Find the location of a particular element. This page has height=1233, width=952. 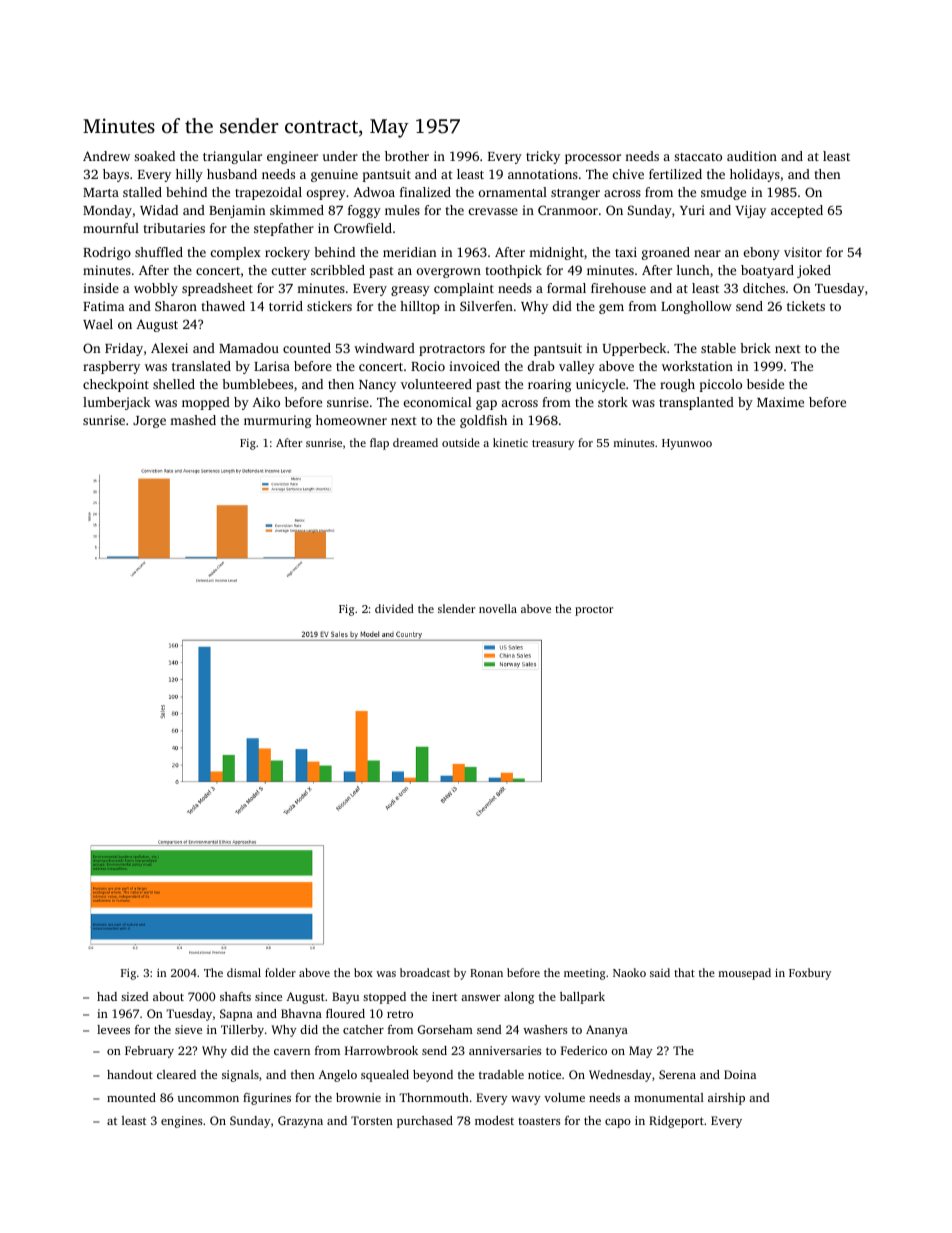

toasters is located at coordinates (539, 1121).
